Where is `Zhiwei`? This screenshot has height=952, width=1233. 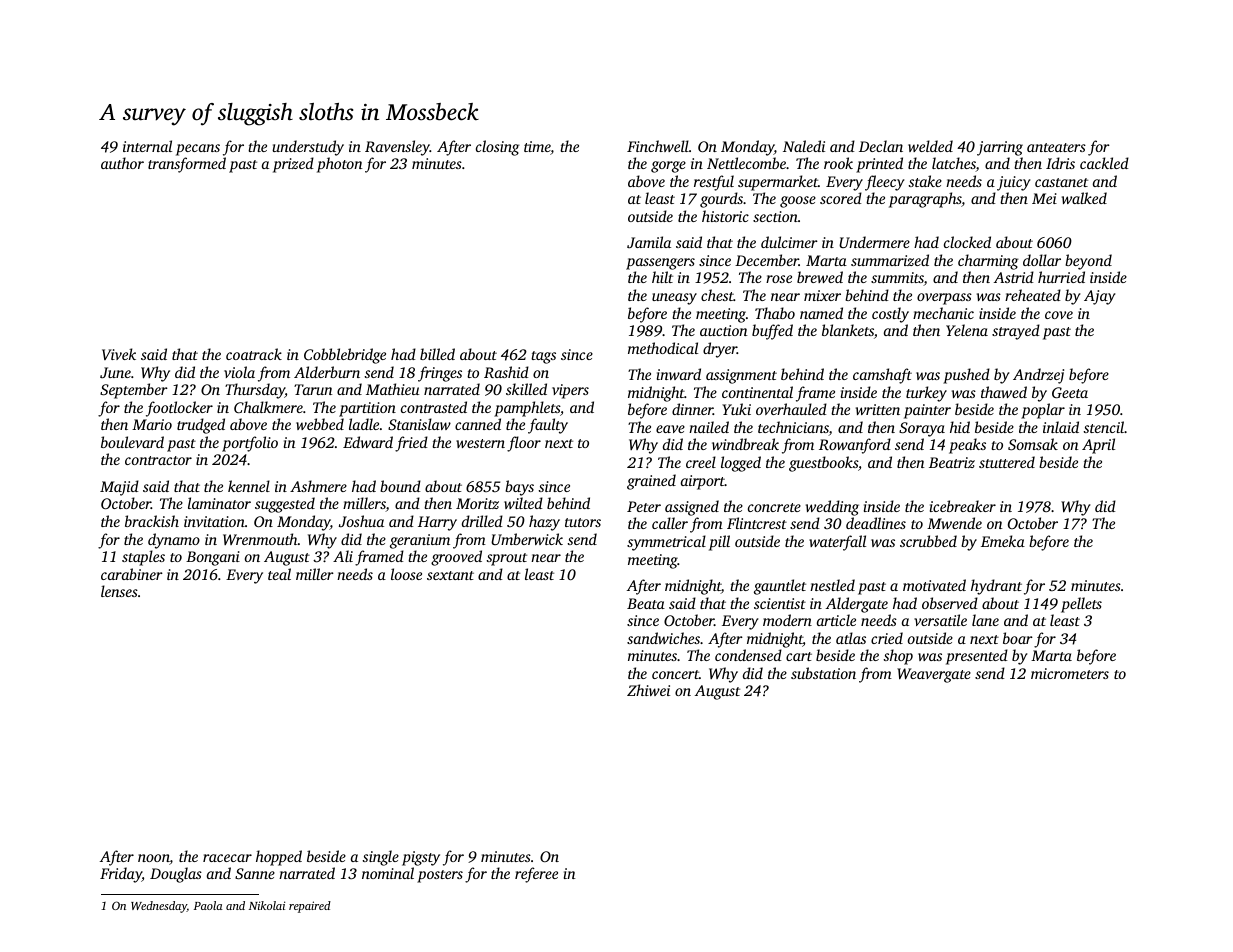 Zhiwei is located at coordinates (648, 690).
